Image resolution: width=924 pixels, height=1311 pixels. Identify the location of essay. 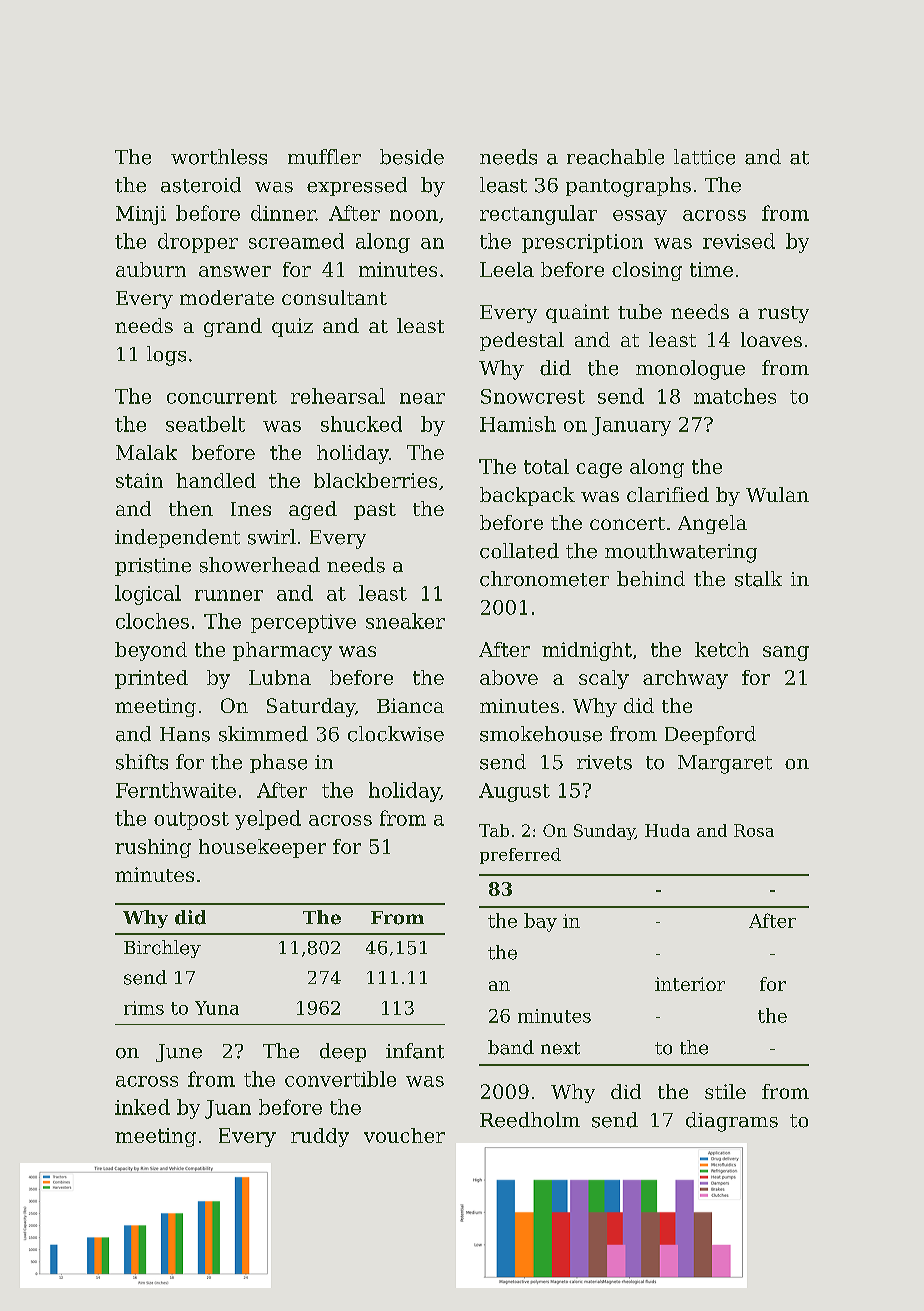
(640, 217).
